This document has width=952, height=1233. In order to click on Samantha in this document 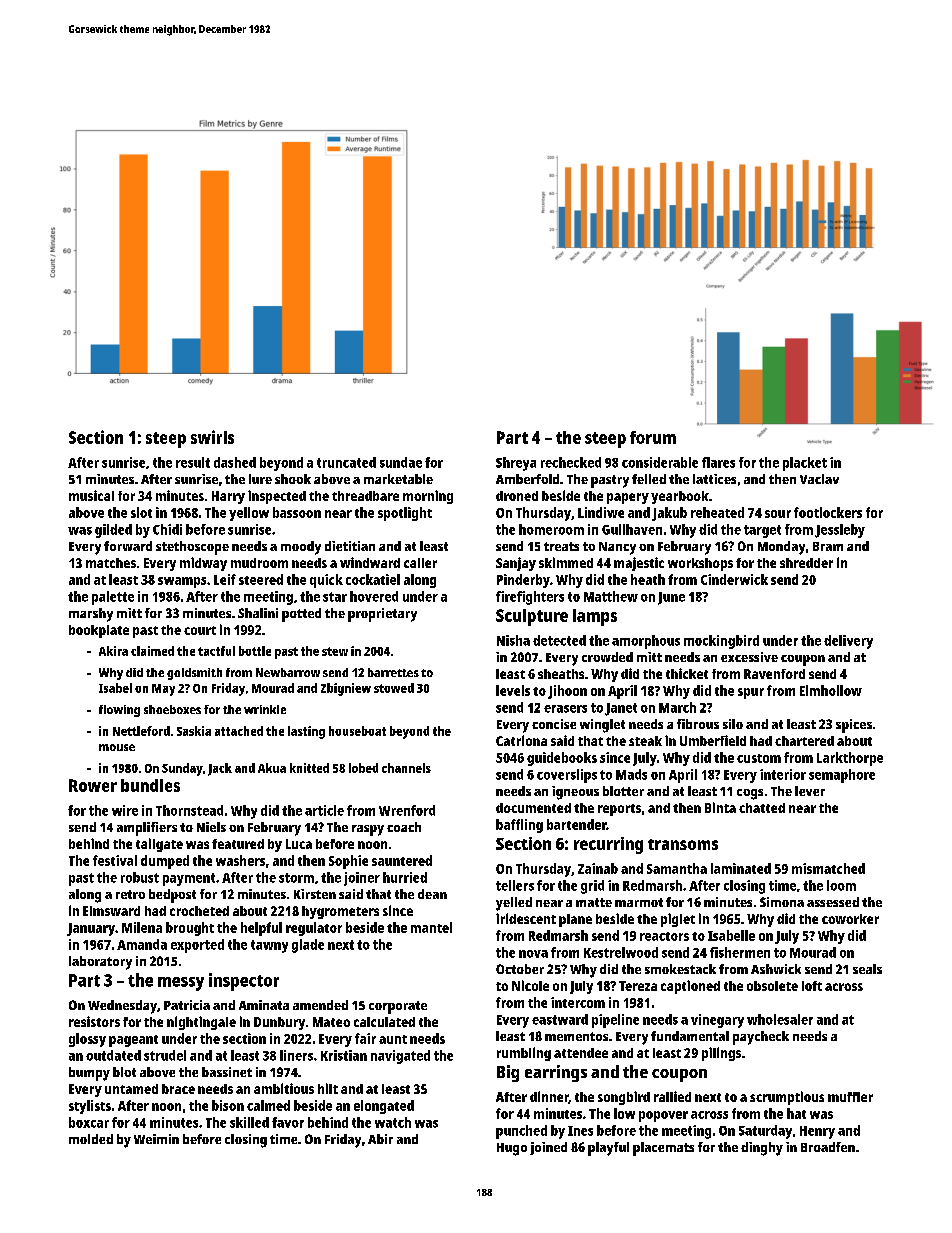, I will do `click(677, 868)`.
